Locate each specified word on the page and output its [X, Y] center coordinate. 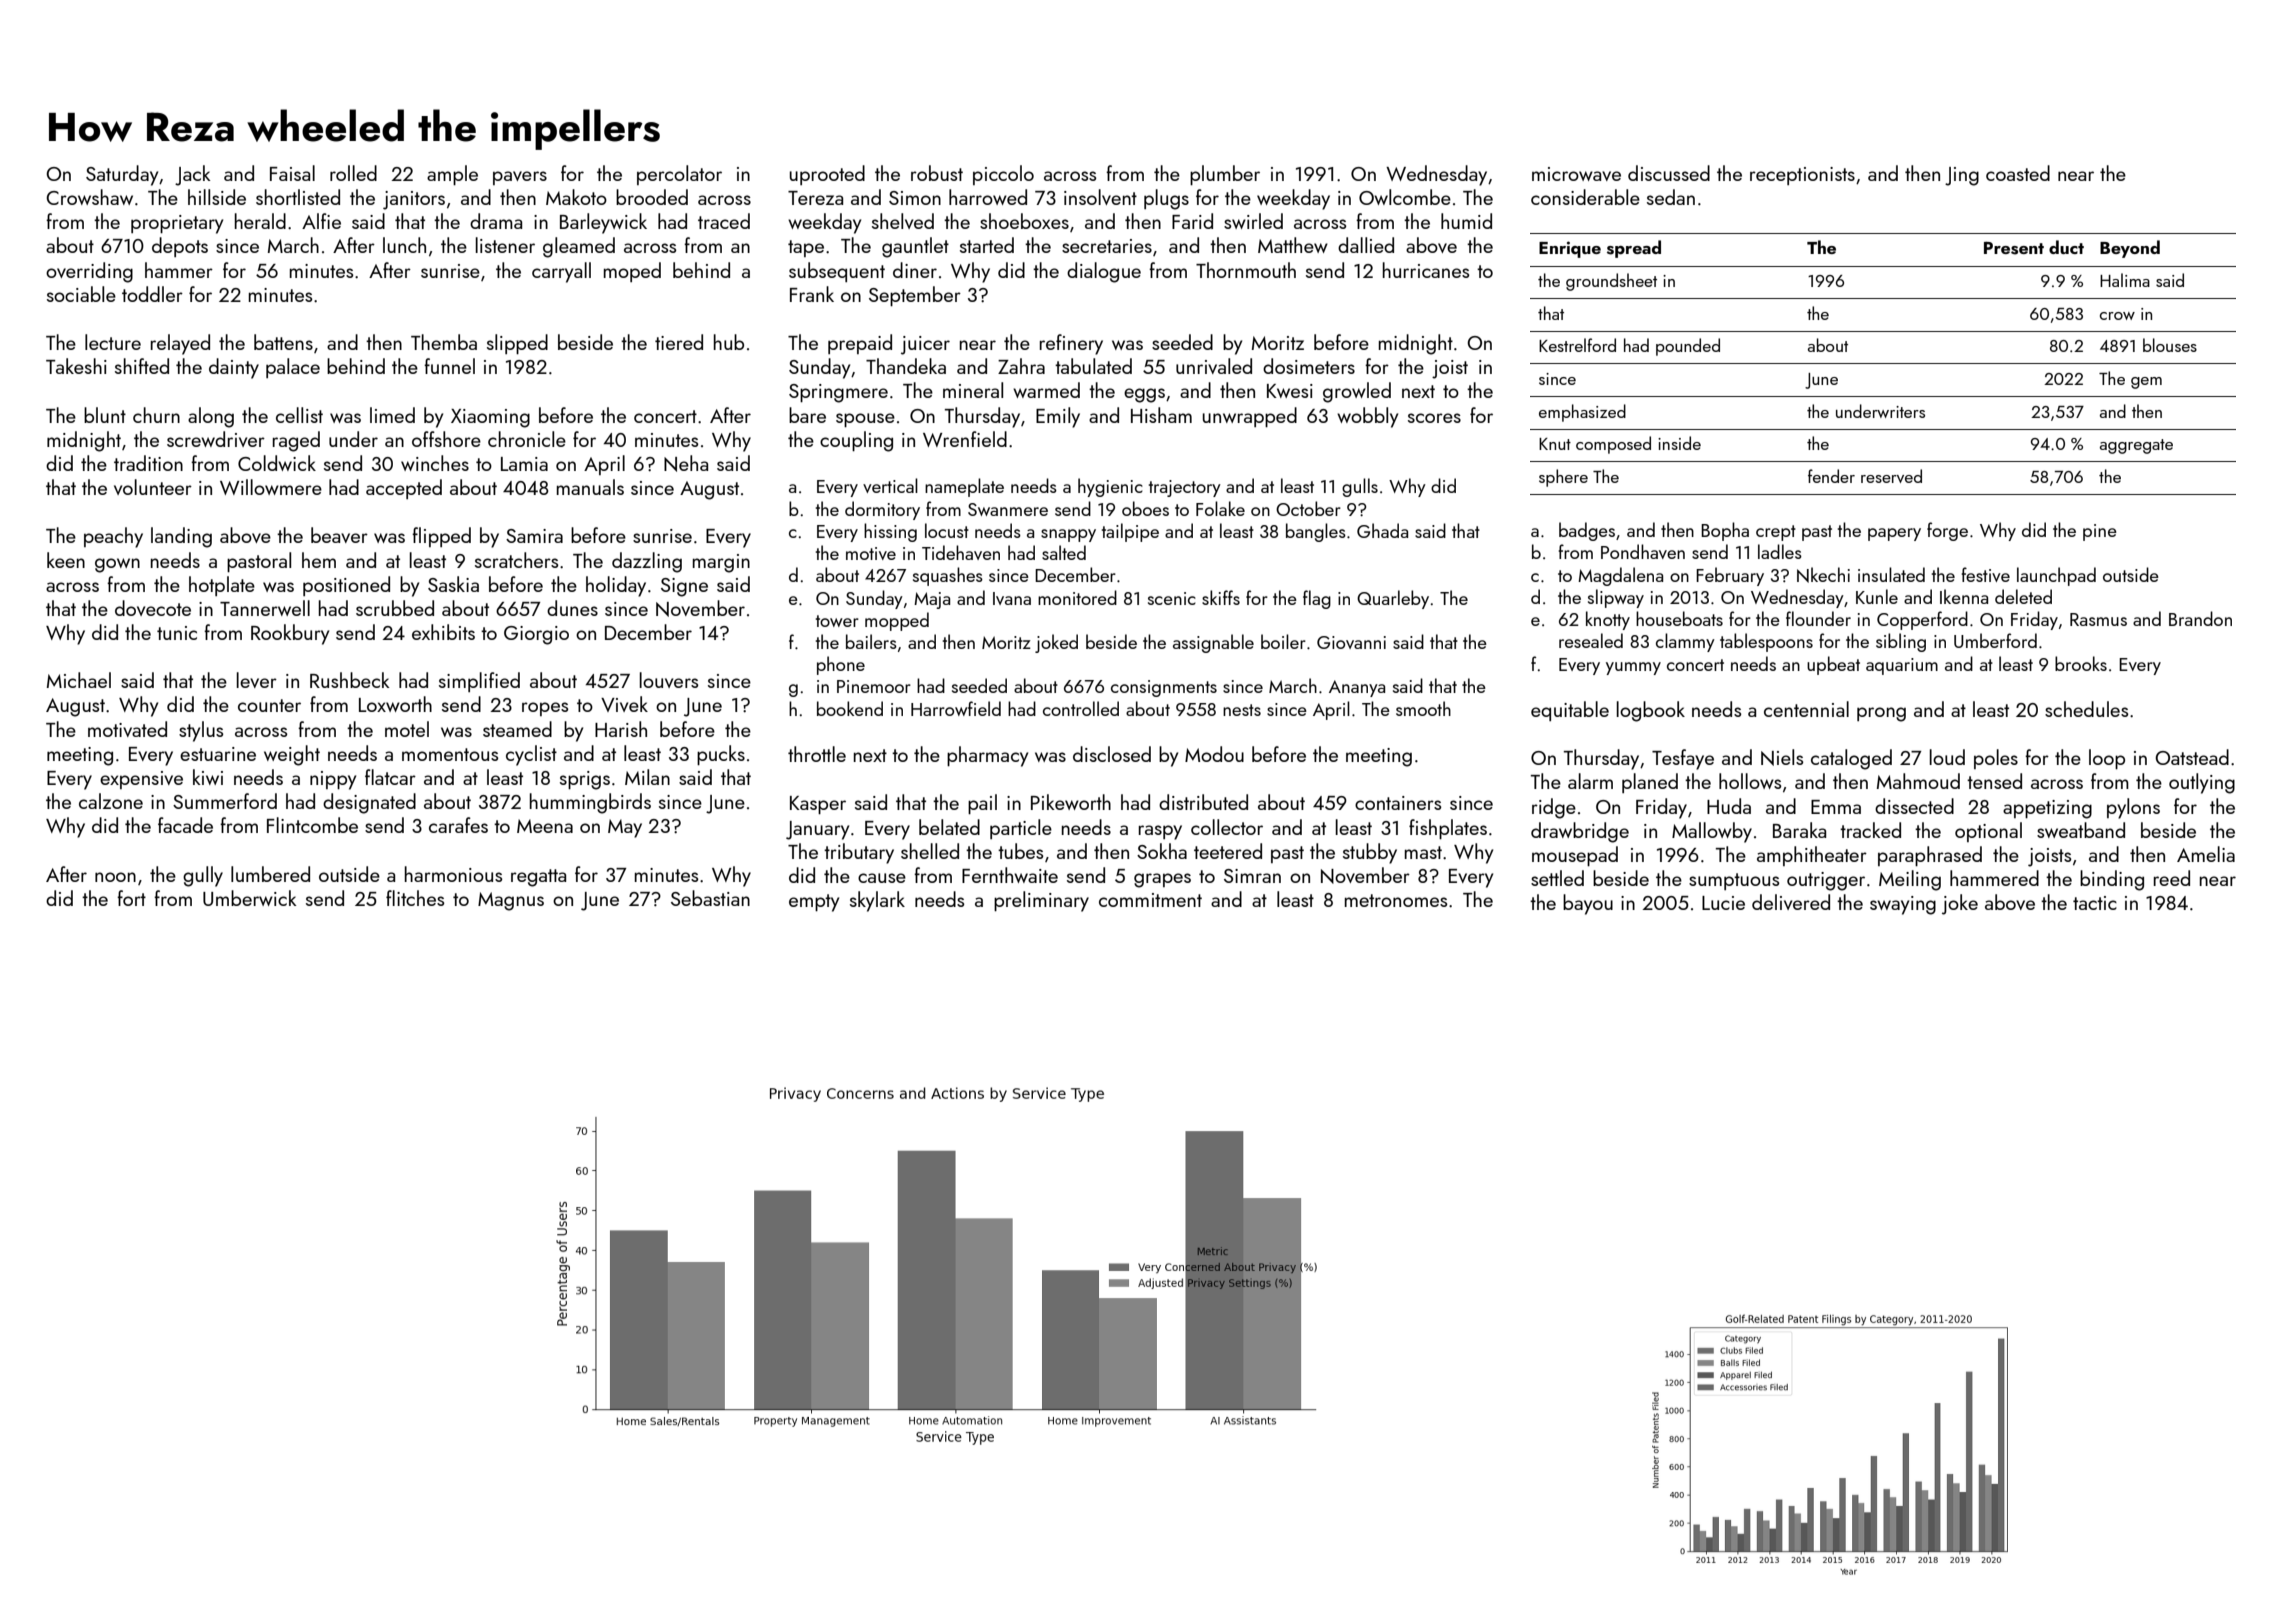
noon [115, 877]
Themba [444, 342]
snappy [1068, 535]
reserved [1891, 476]
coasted [2018, 173]
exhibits [443, 632]
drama [496, 221]
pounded [1688, 347]
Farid [1192, 221]
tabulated [1093, 366]
